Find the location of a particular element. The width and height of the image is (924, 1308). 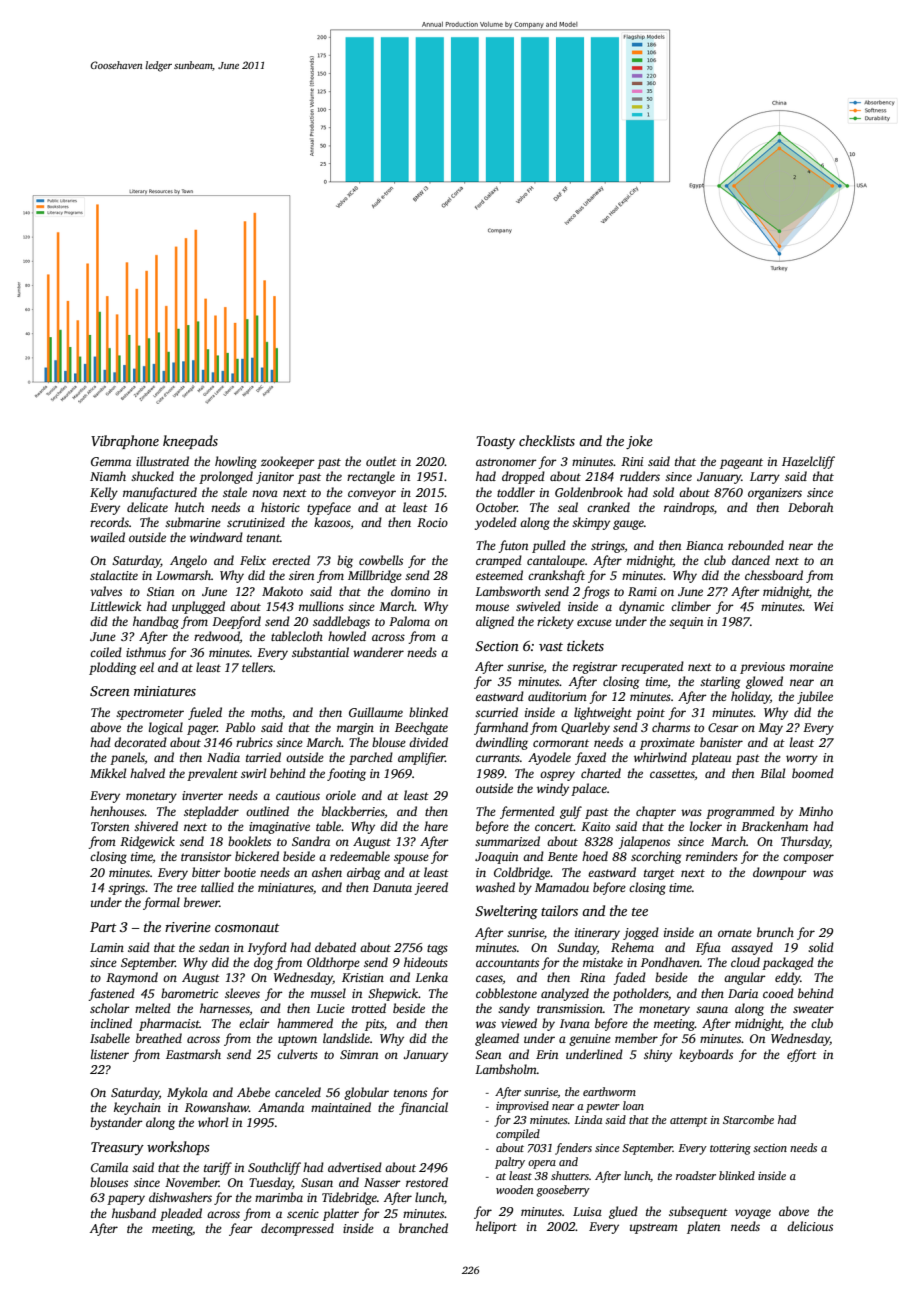

springs is located at coordinates (126, 889).
